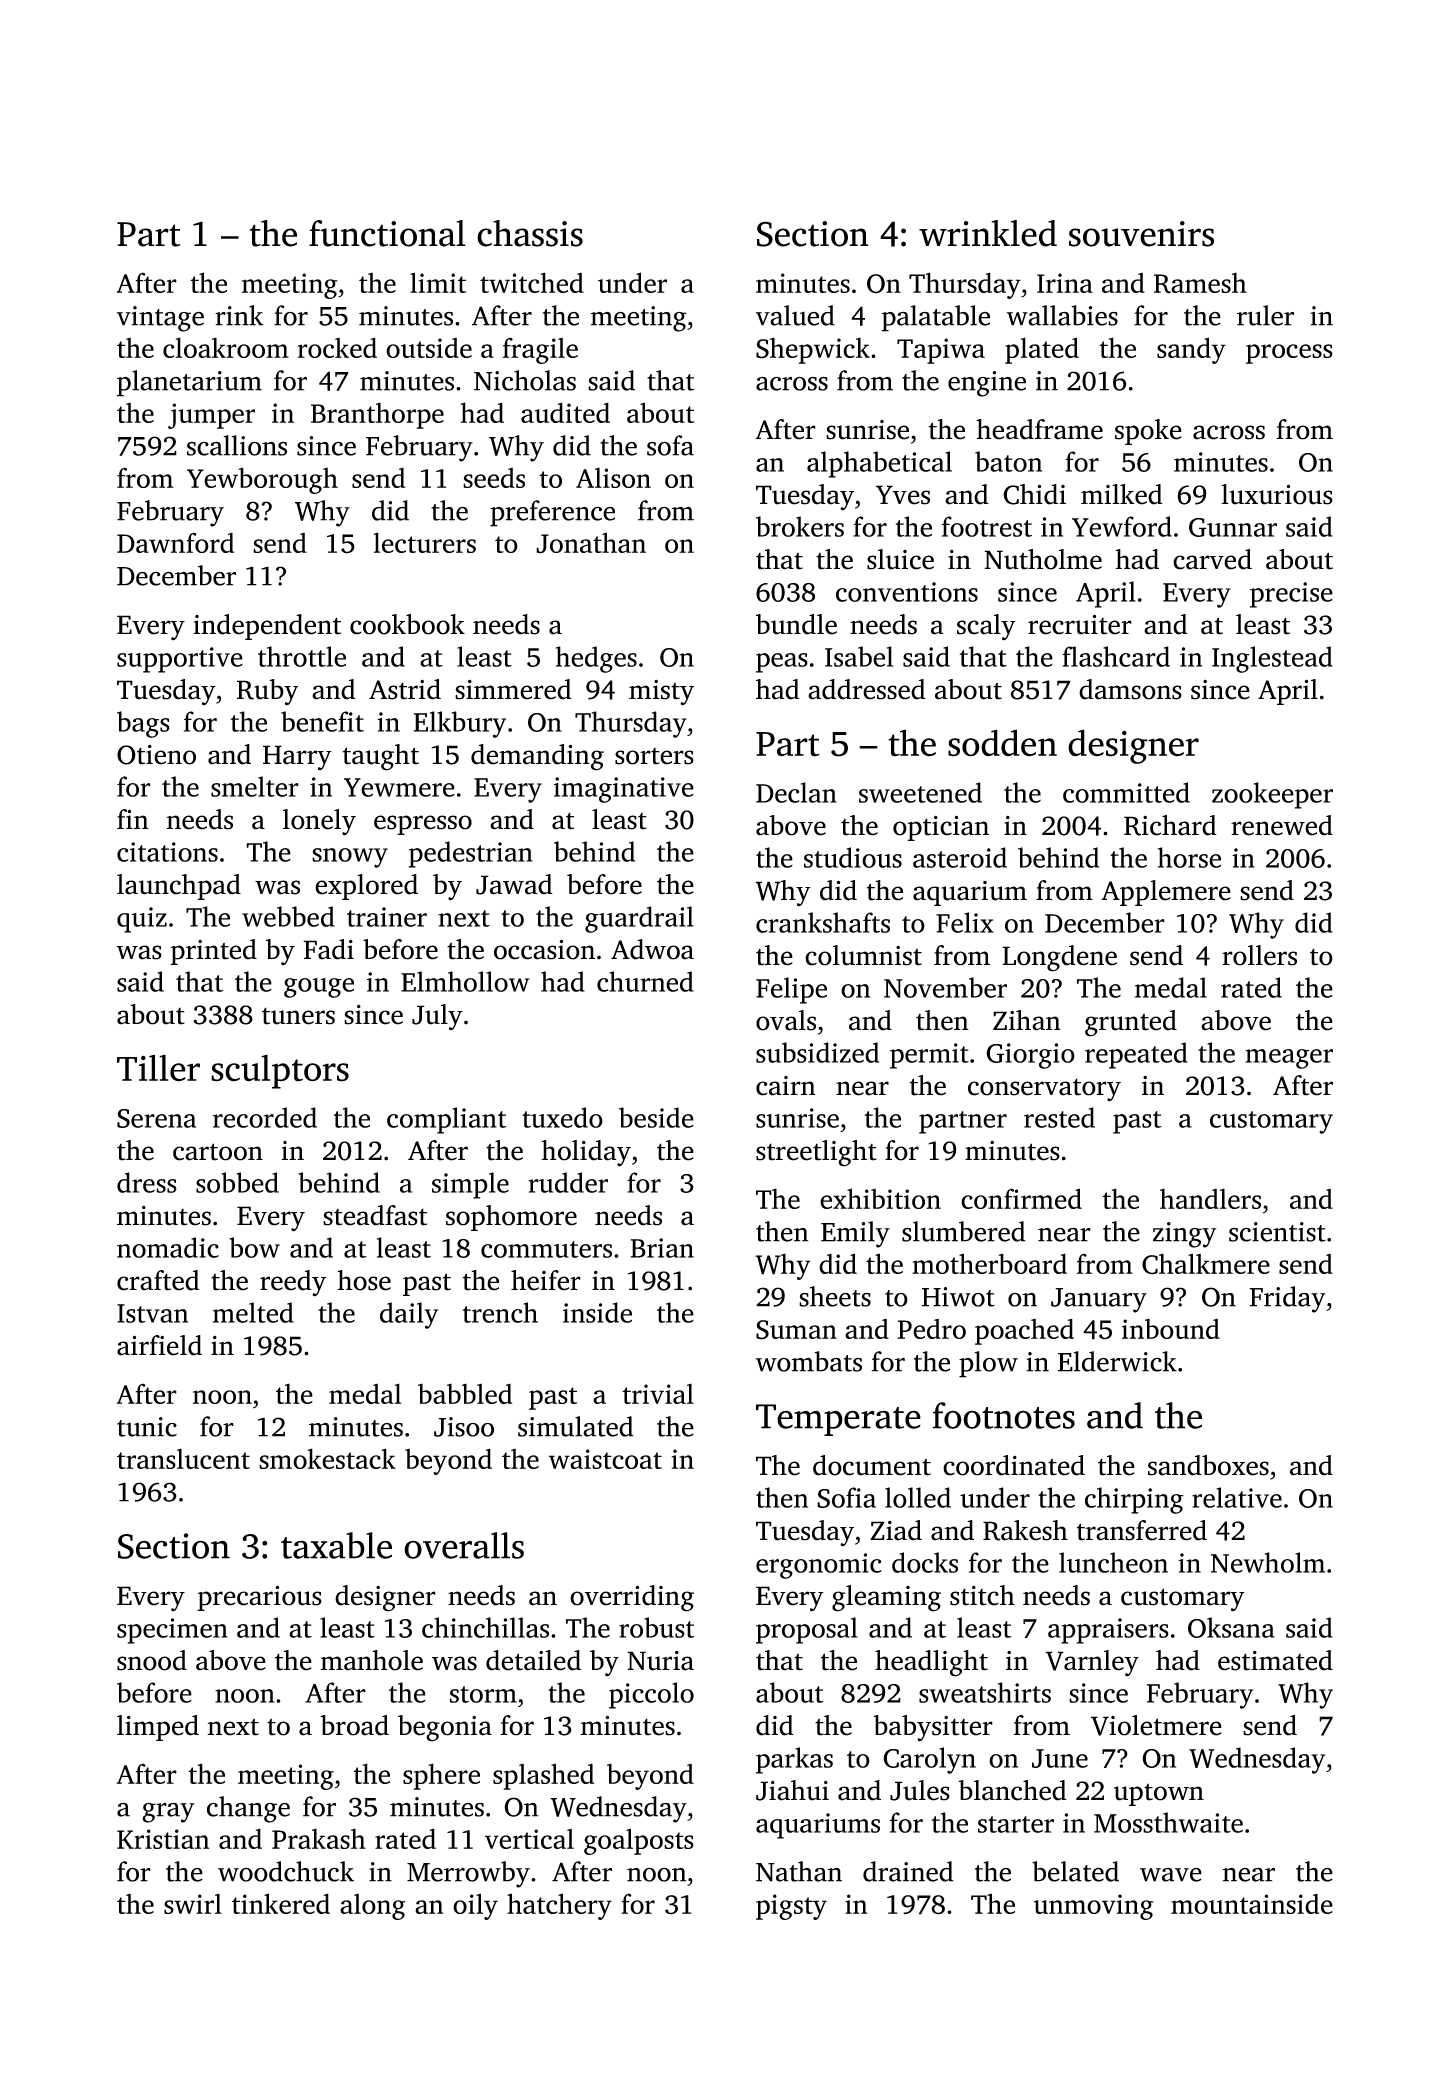  I want to click on meager, so click(1289, 1059).
